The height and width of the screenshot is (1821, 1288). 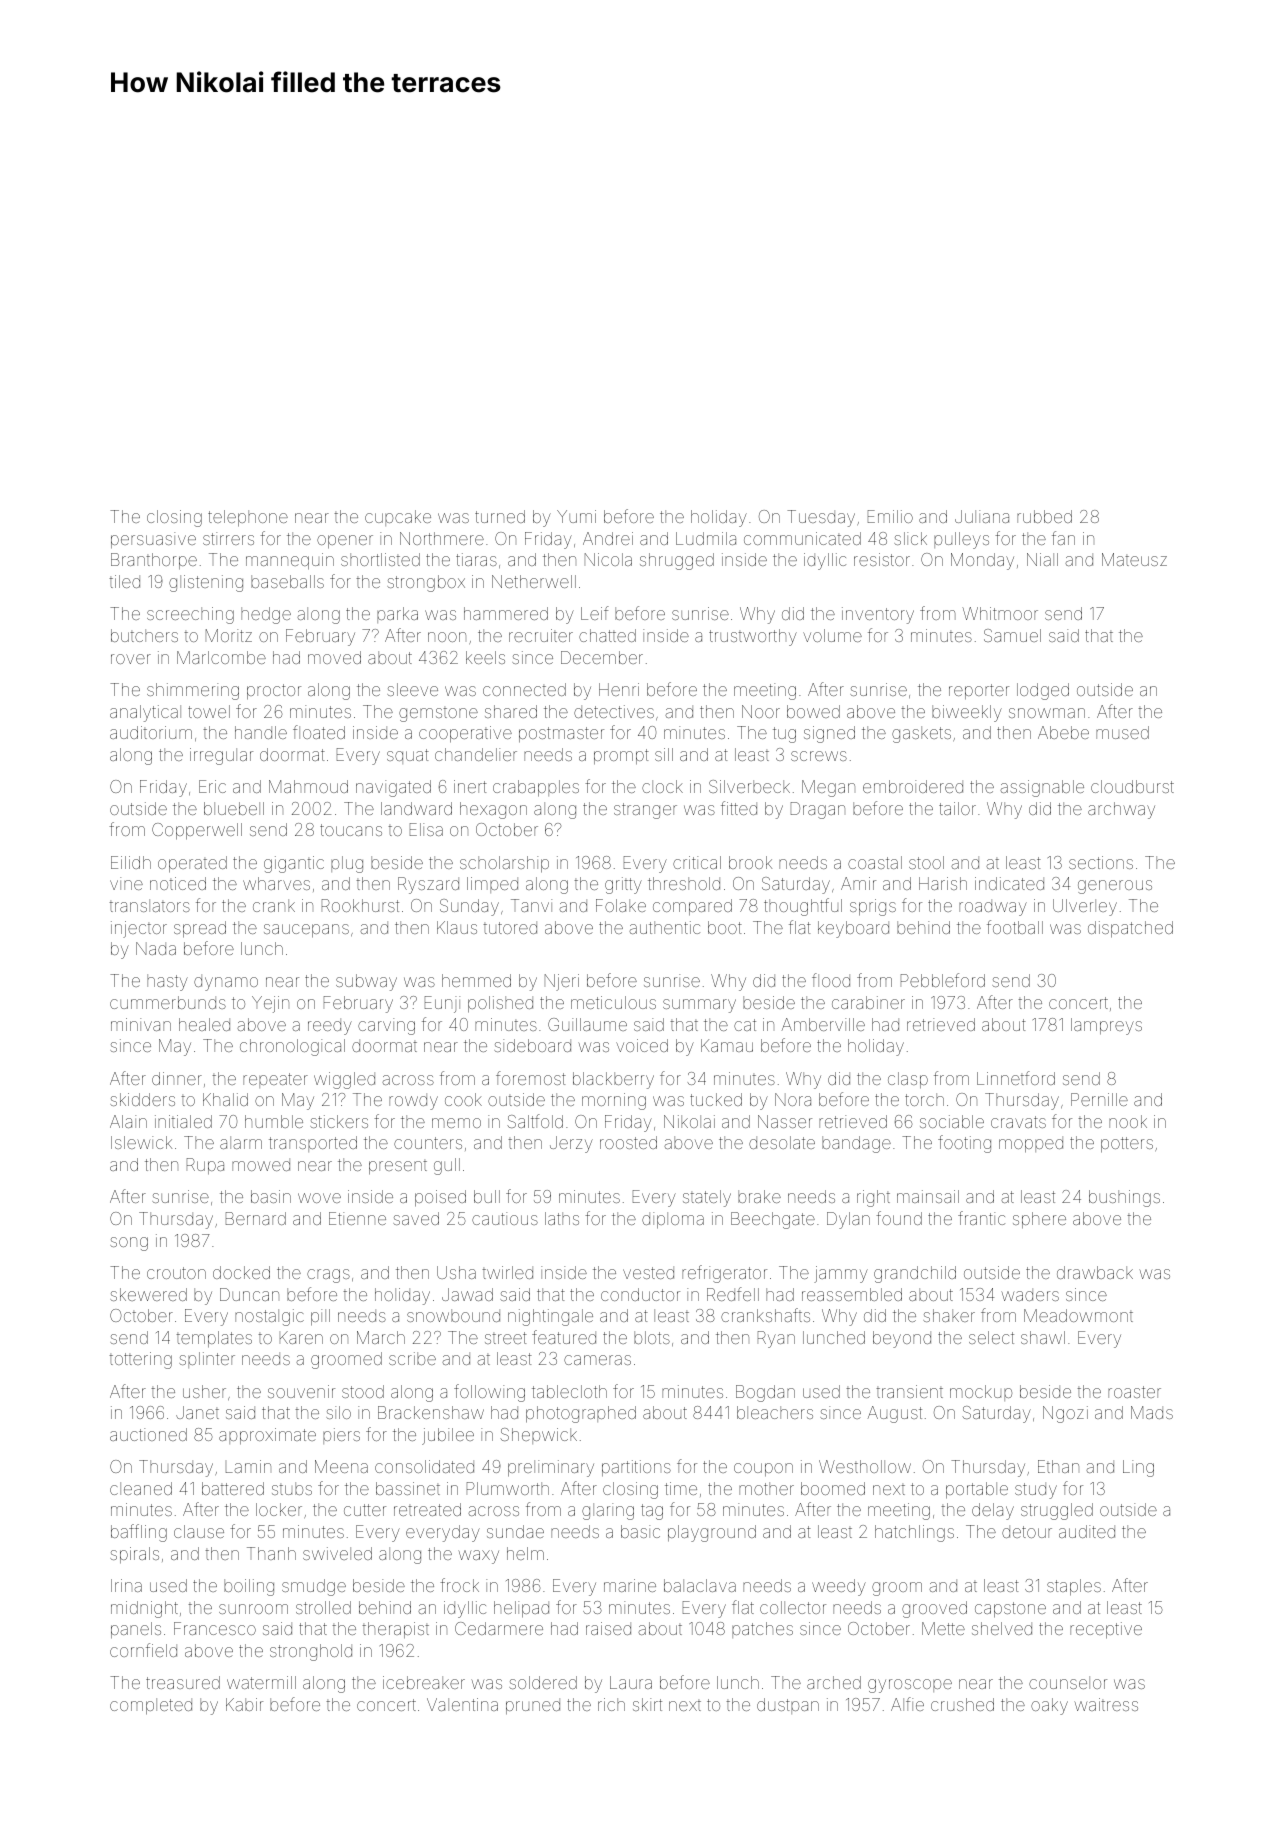 I want to click on proctor, so click(x=274, y=692).
